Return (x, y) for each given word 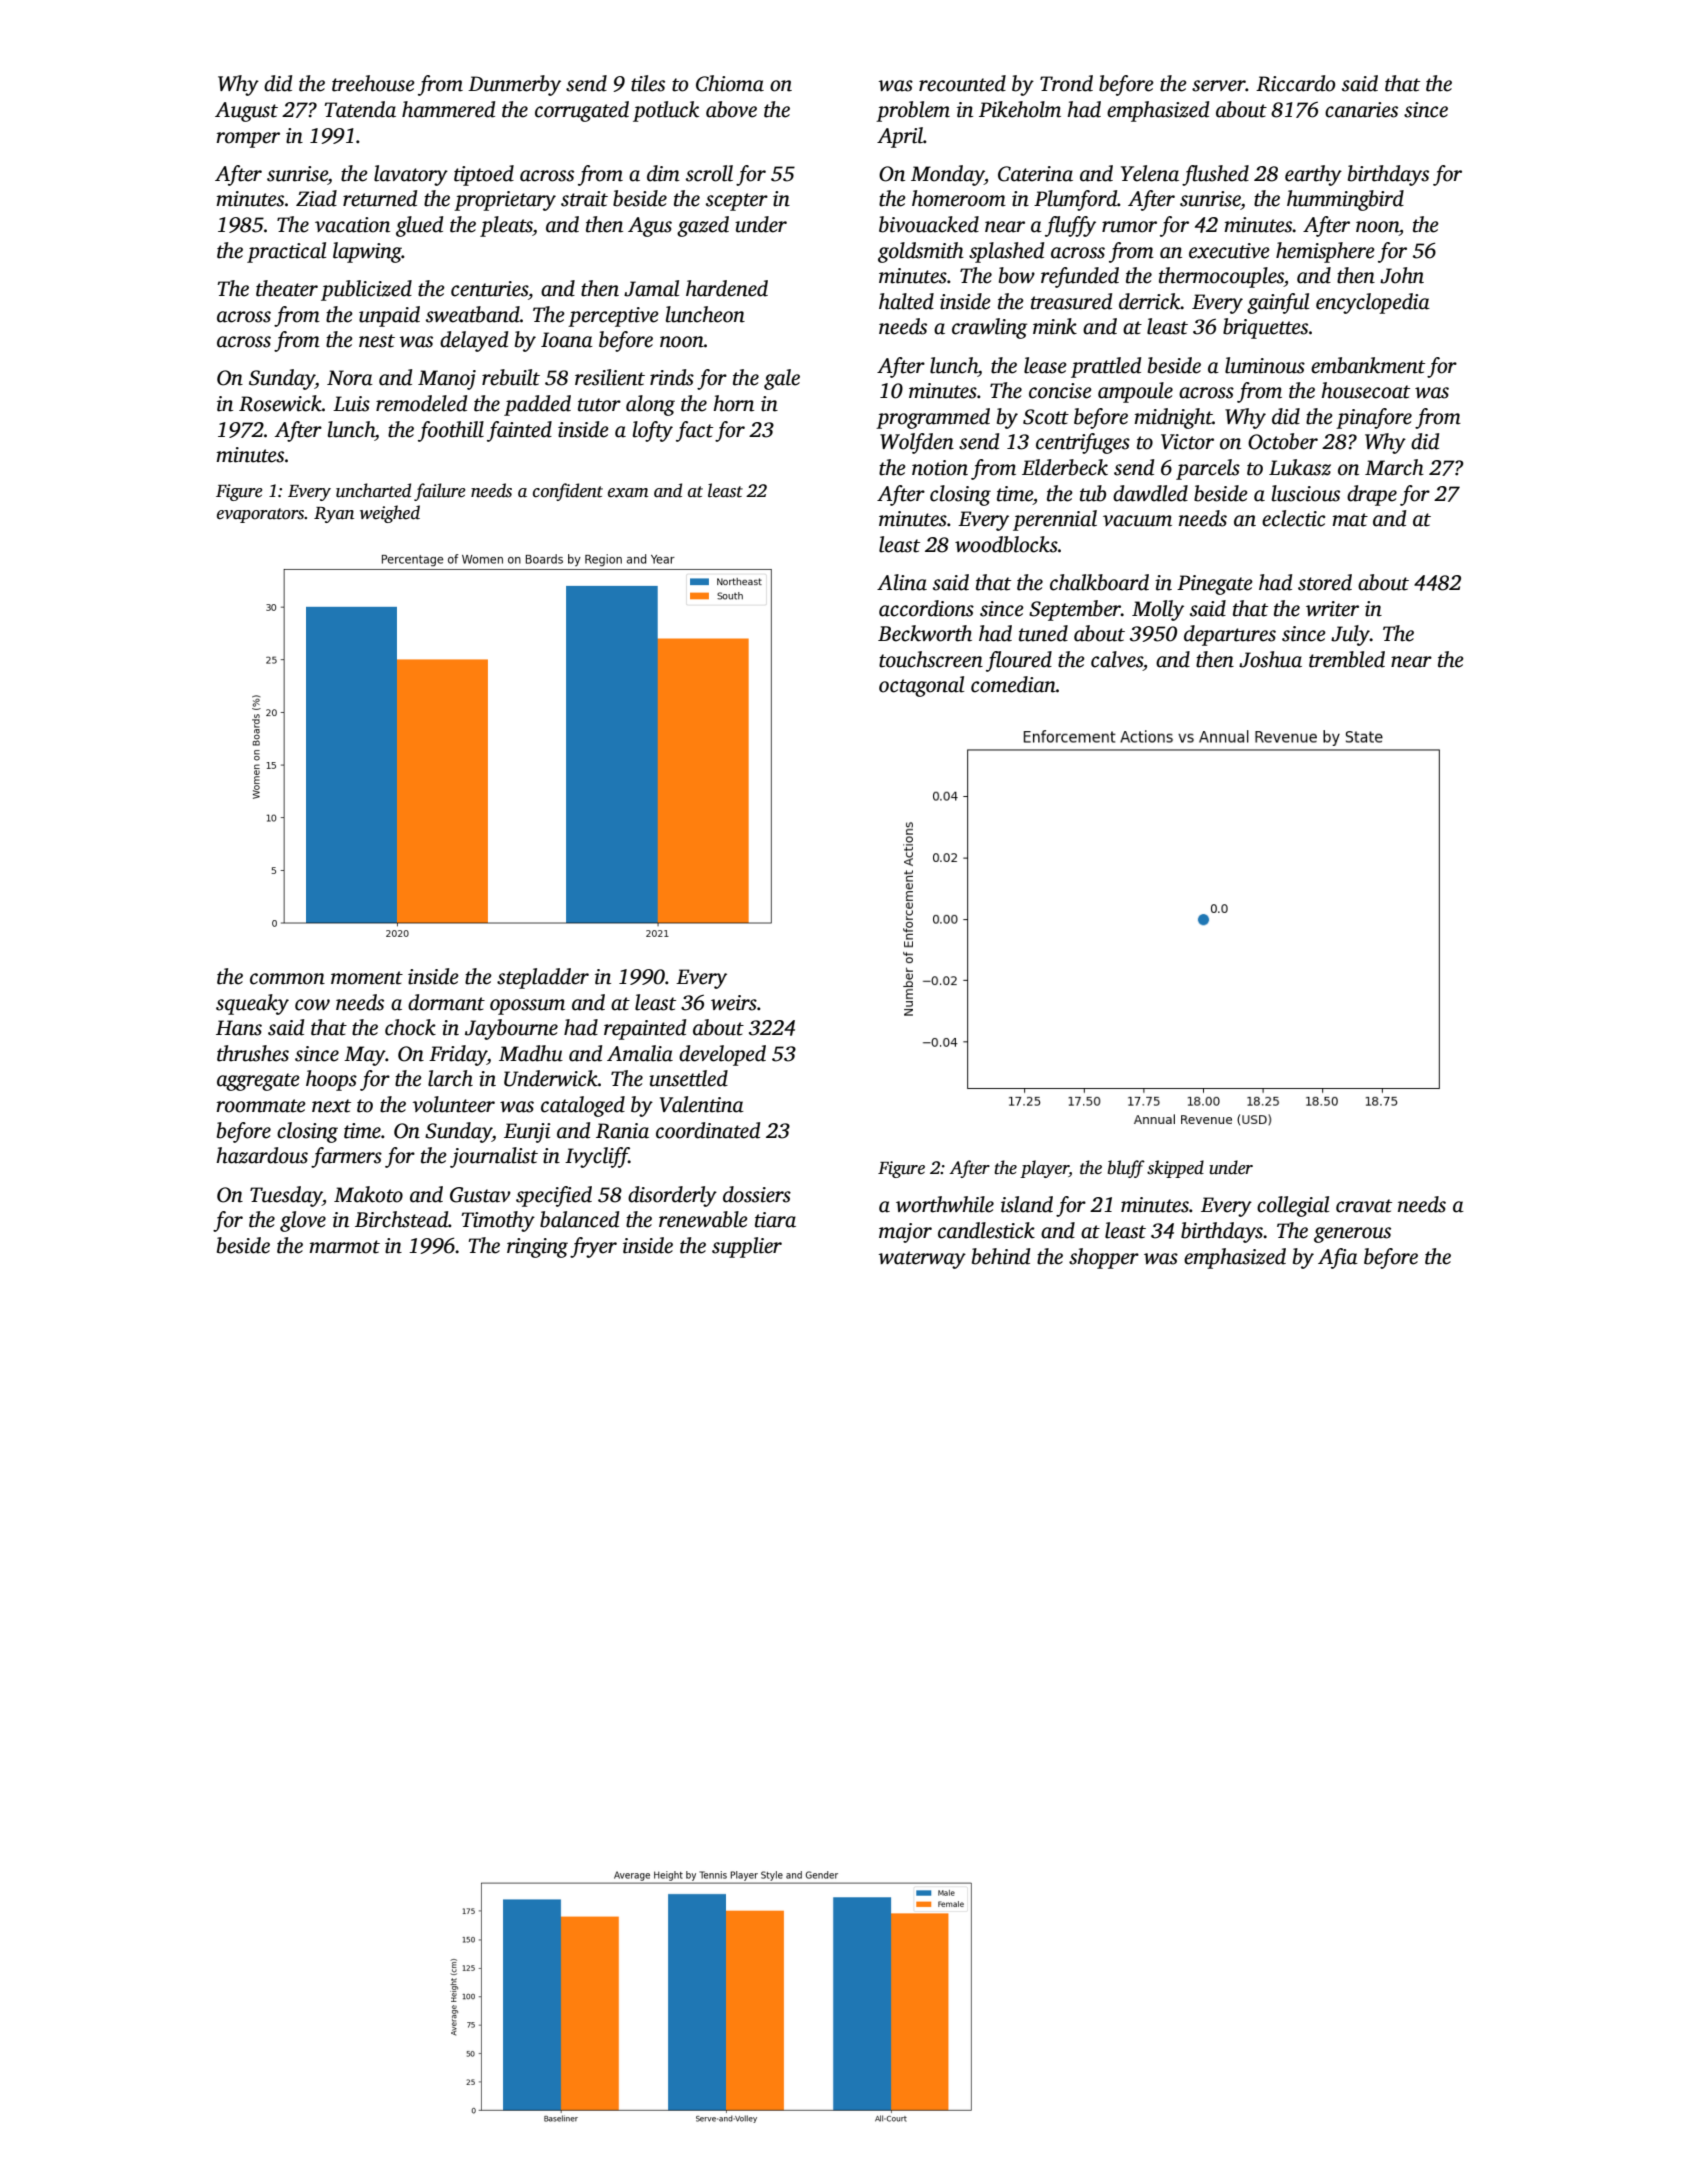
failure (440, 492)
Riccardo (1295, 83)
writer (1332, 609)
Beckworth (925, 633)
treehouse (373, 83)
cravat (1364, 1206)
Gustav (480, 1195)
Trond (1066, 83)
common (287, 979)
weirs (734, 1003)
